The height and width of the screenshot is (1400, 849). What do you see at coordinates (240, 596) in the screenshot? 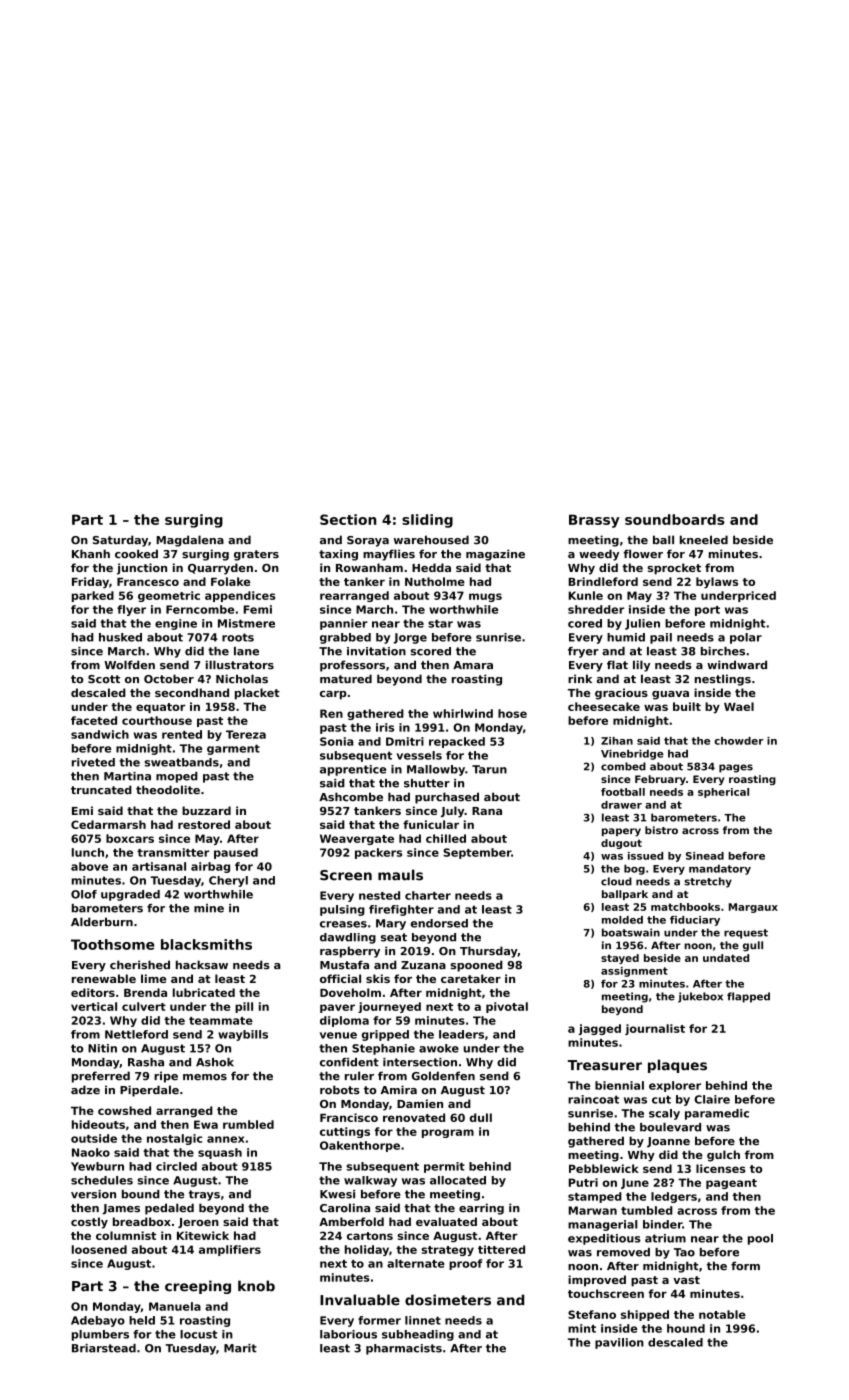
I see `appendices` at bounding box center [240, 596].
